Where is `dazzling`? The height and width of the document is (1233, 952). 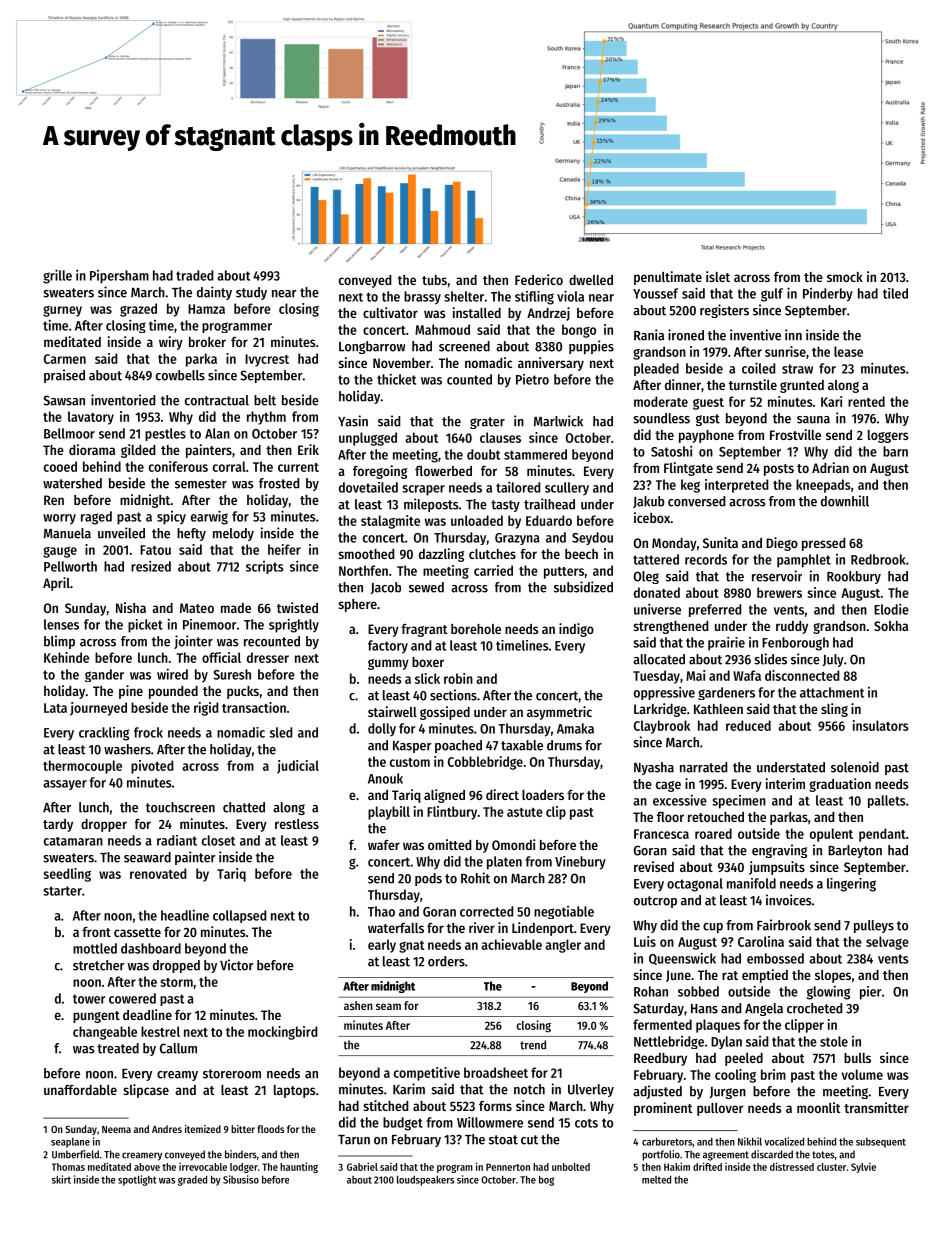
dazzling is located at coordinates (441, 555).
